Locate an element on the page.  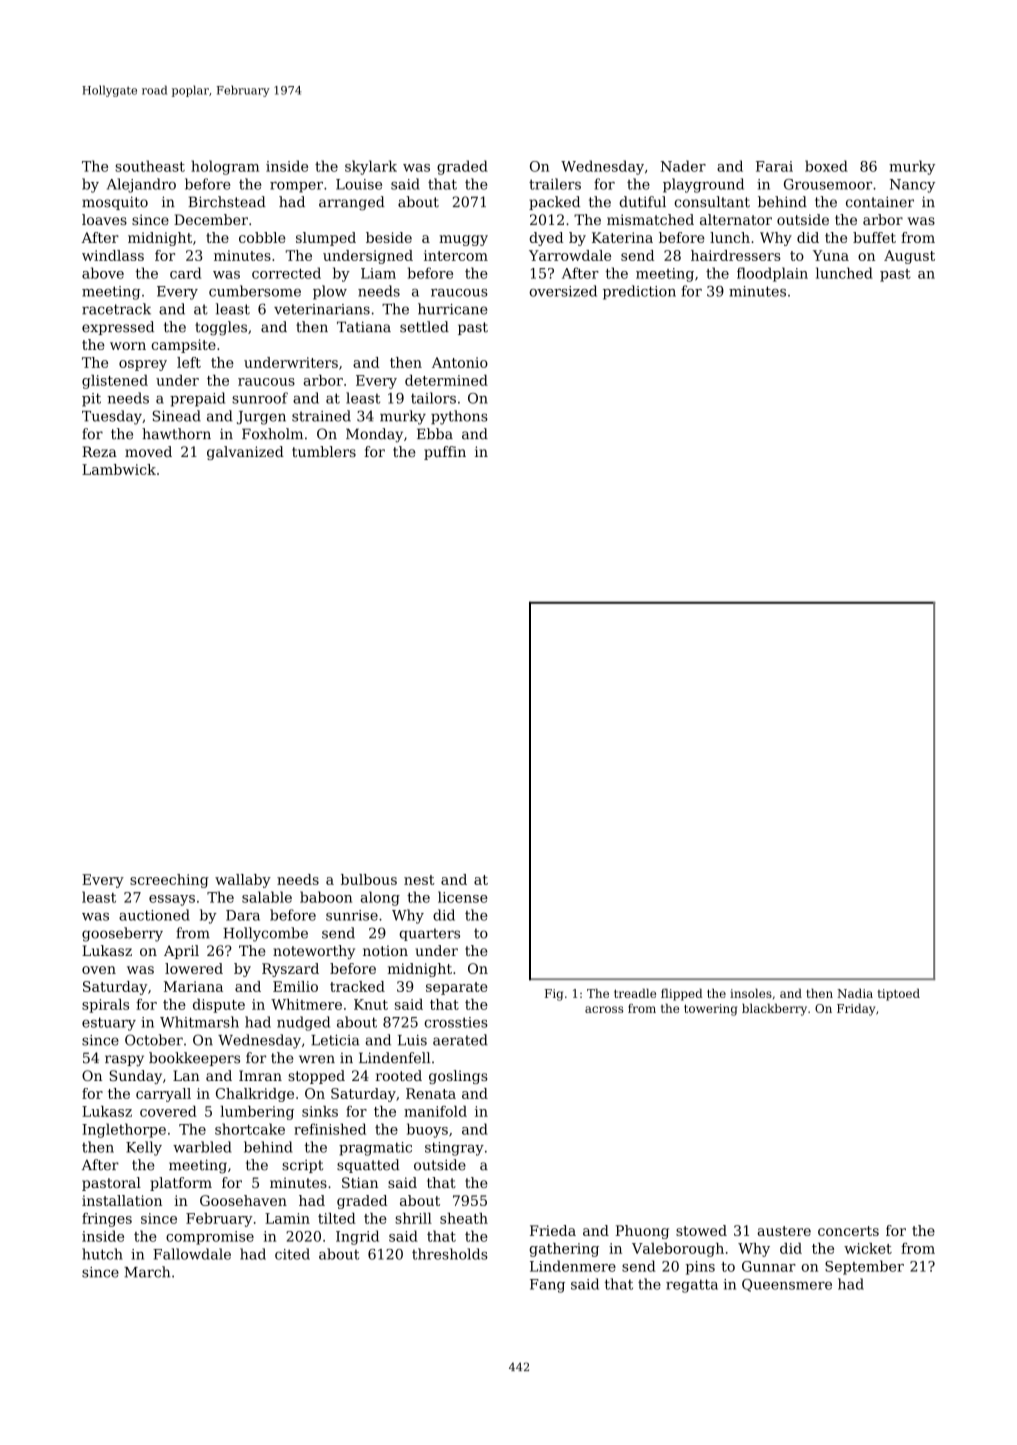
license is located at coordinates (463, 897).
